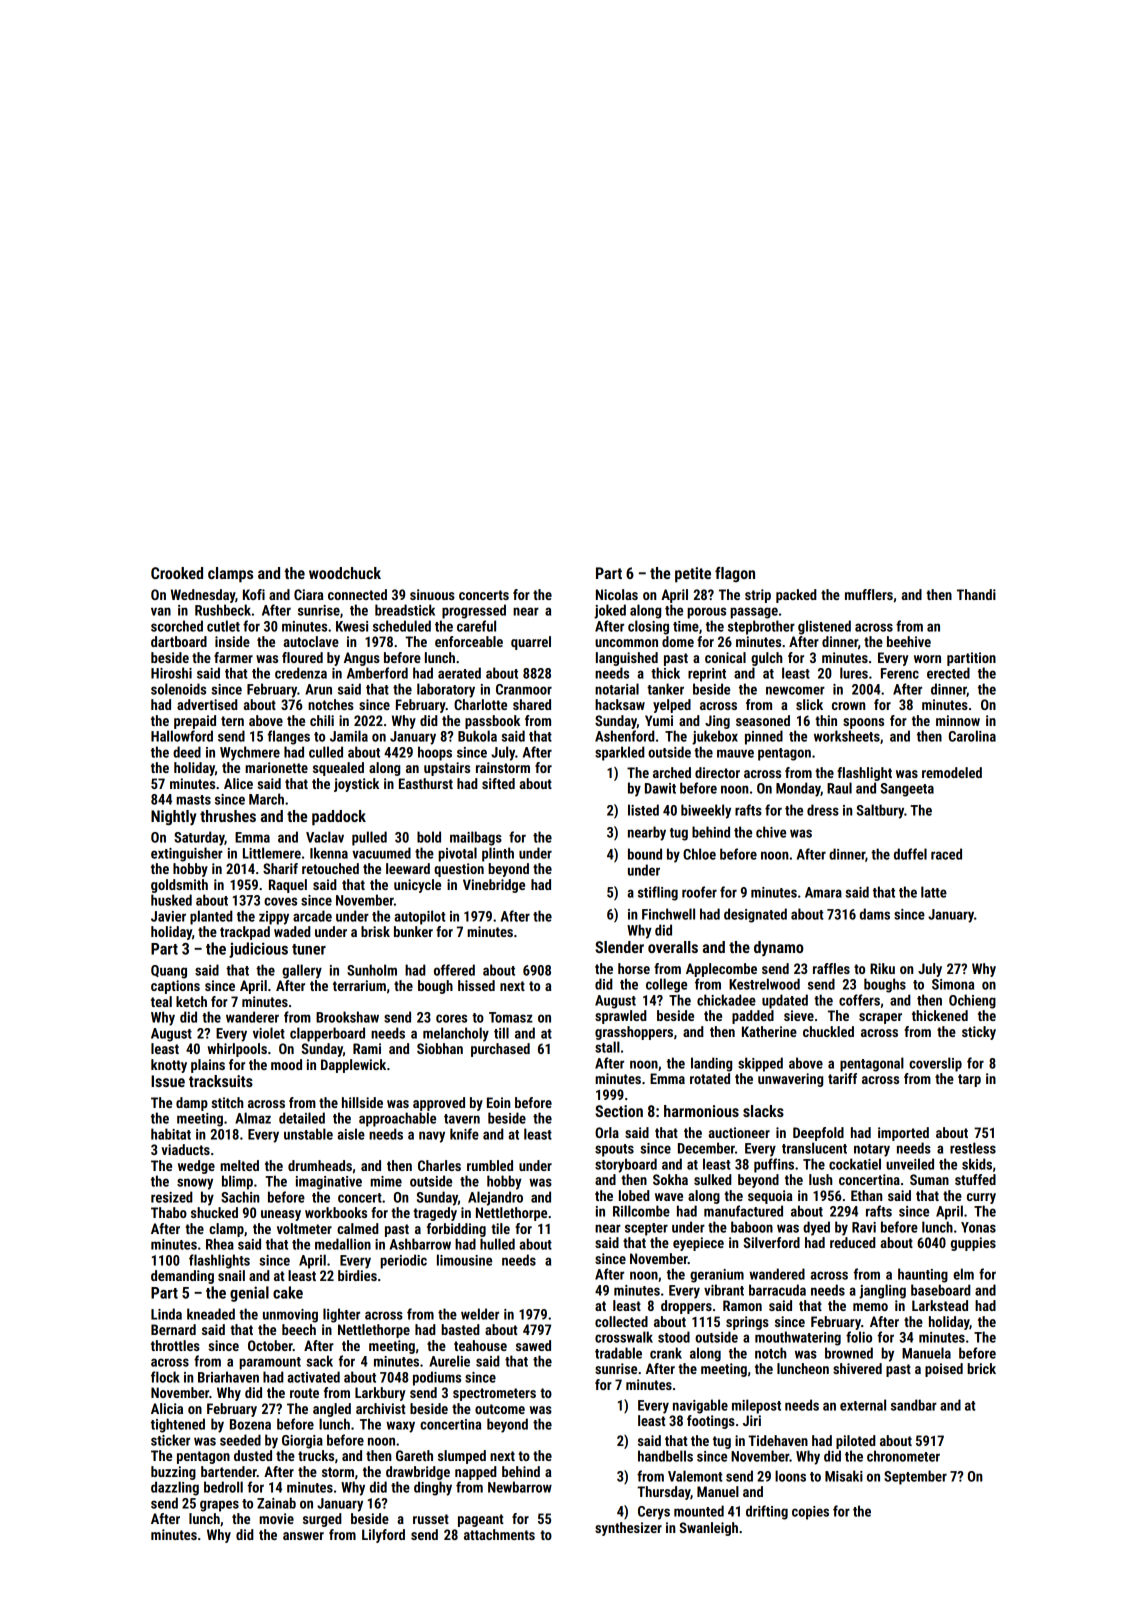 The width and height of the screenshot is (1147, 1622). I want to click on remodeled, so click(952, 772).
